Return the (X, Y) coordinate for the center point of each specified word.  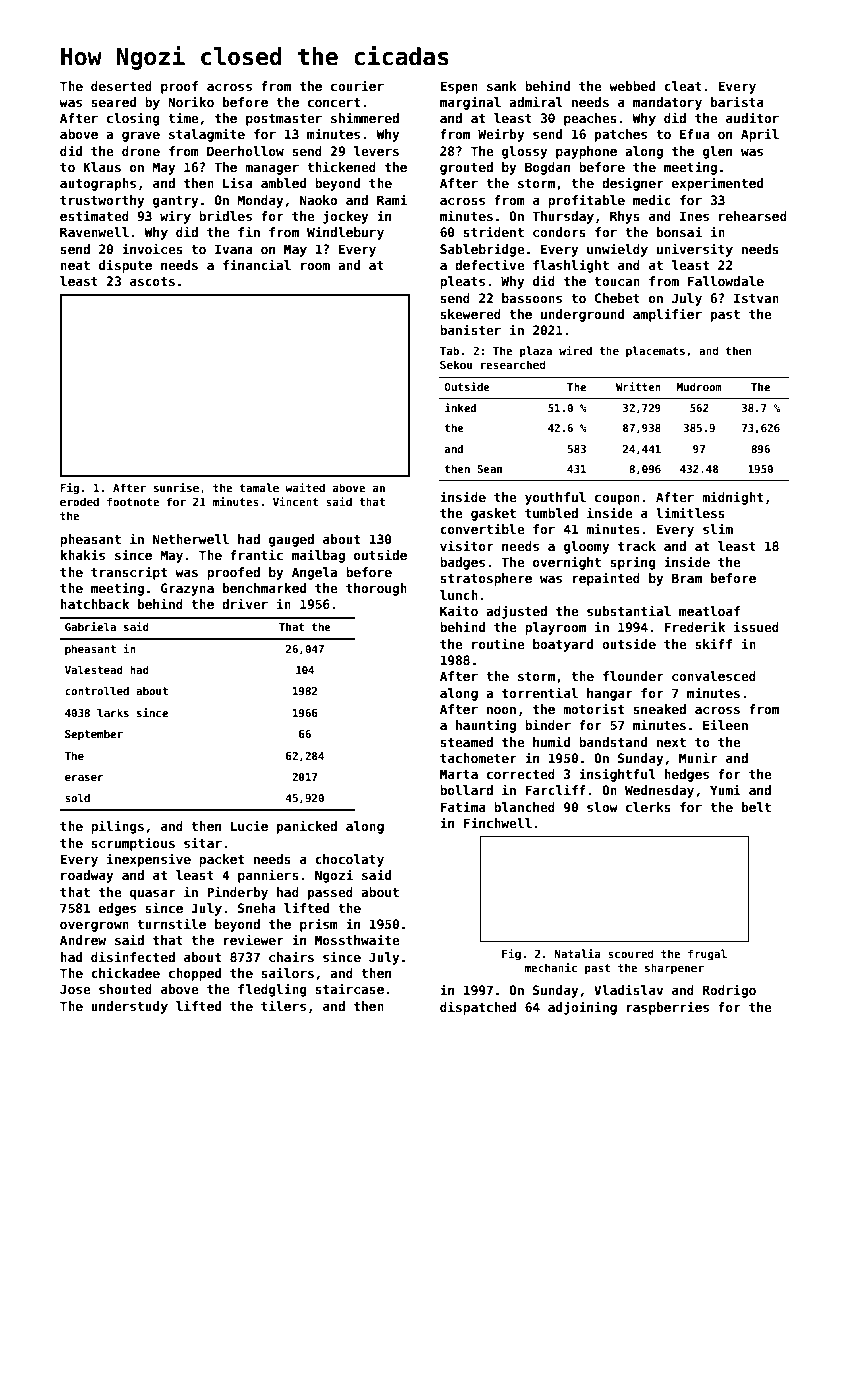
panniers (268, 876)
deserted (121, 86)
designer (633, 184)
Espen (459, 87)
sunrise (176, 487)
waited (305, 487)
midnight (732, 498)
